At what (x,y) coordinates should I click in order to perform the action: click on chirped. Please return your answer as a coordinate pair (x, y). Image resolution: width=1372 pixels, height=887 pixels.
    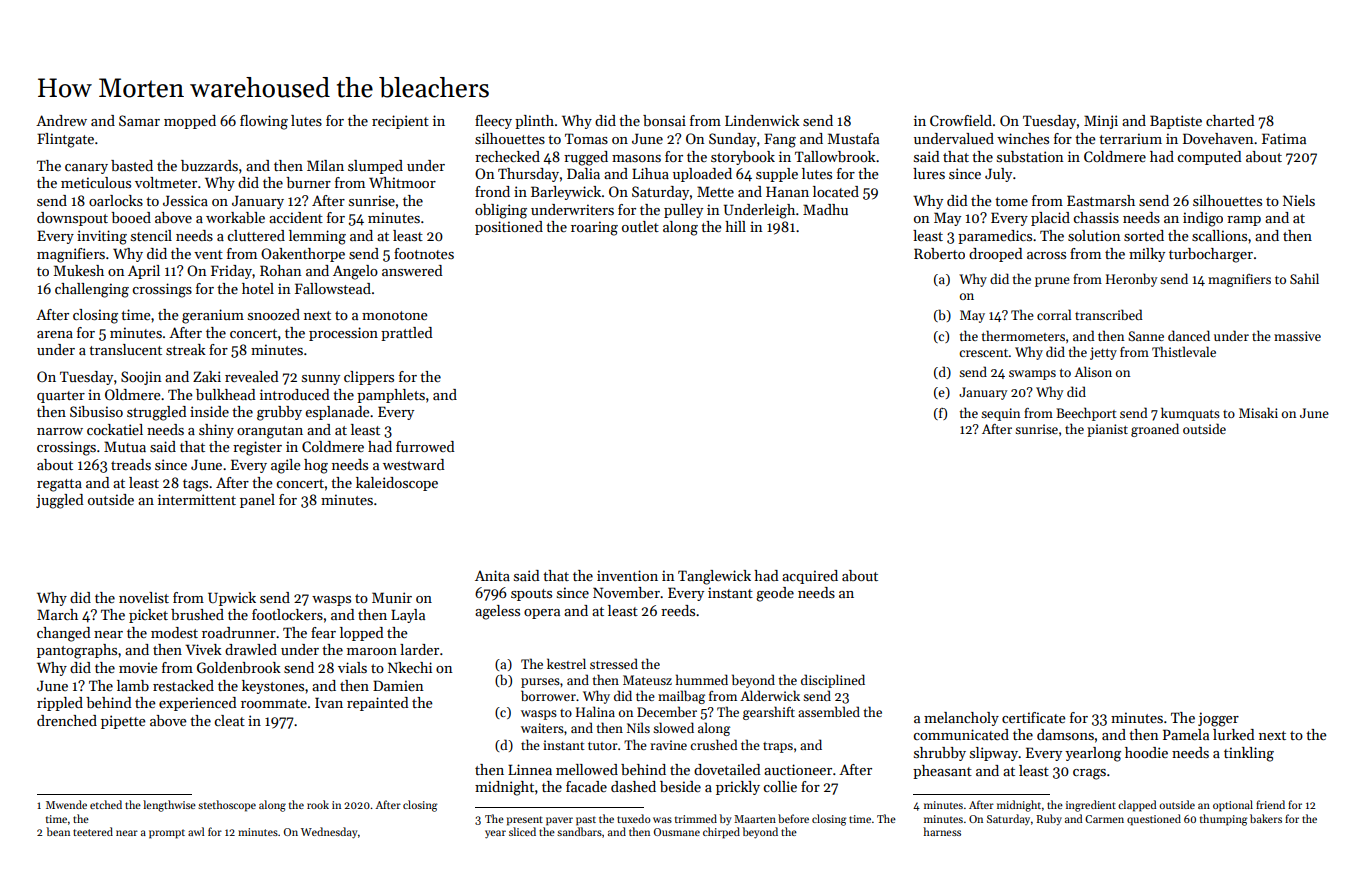
    Looking at the image, I should click on (721, 833).
